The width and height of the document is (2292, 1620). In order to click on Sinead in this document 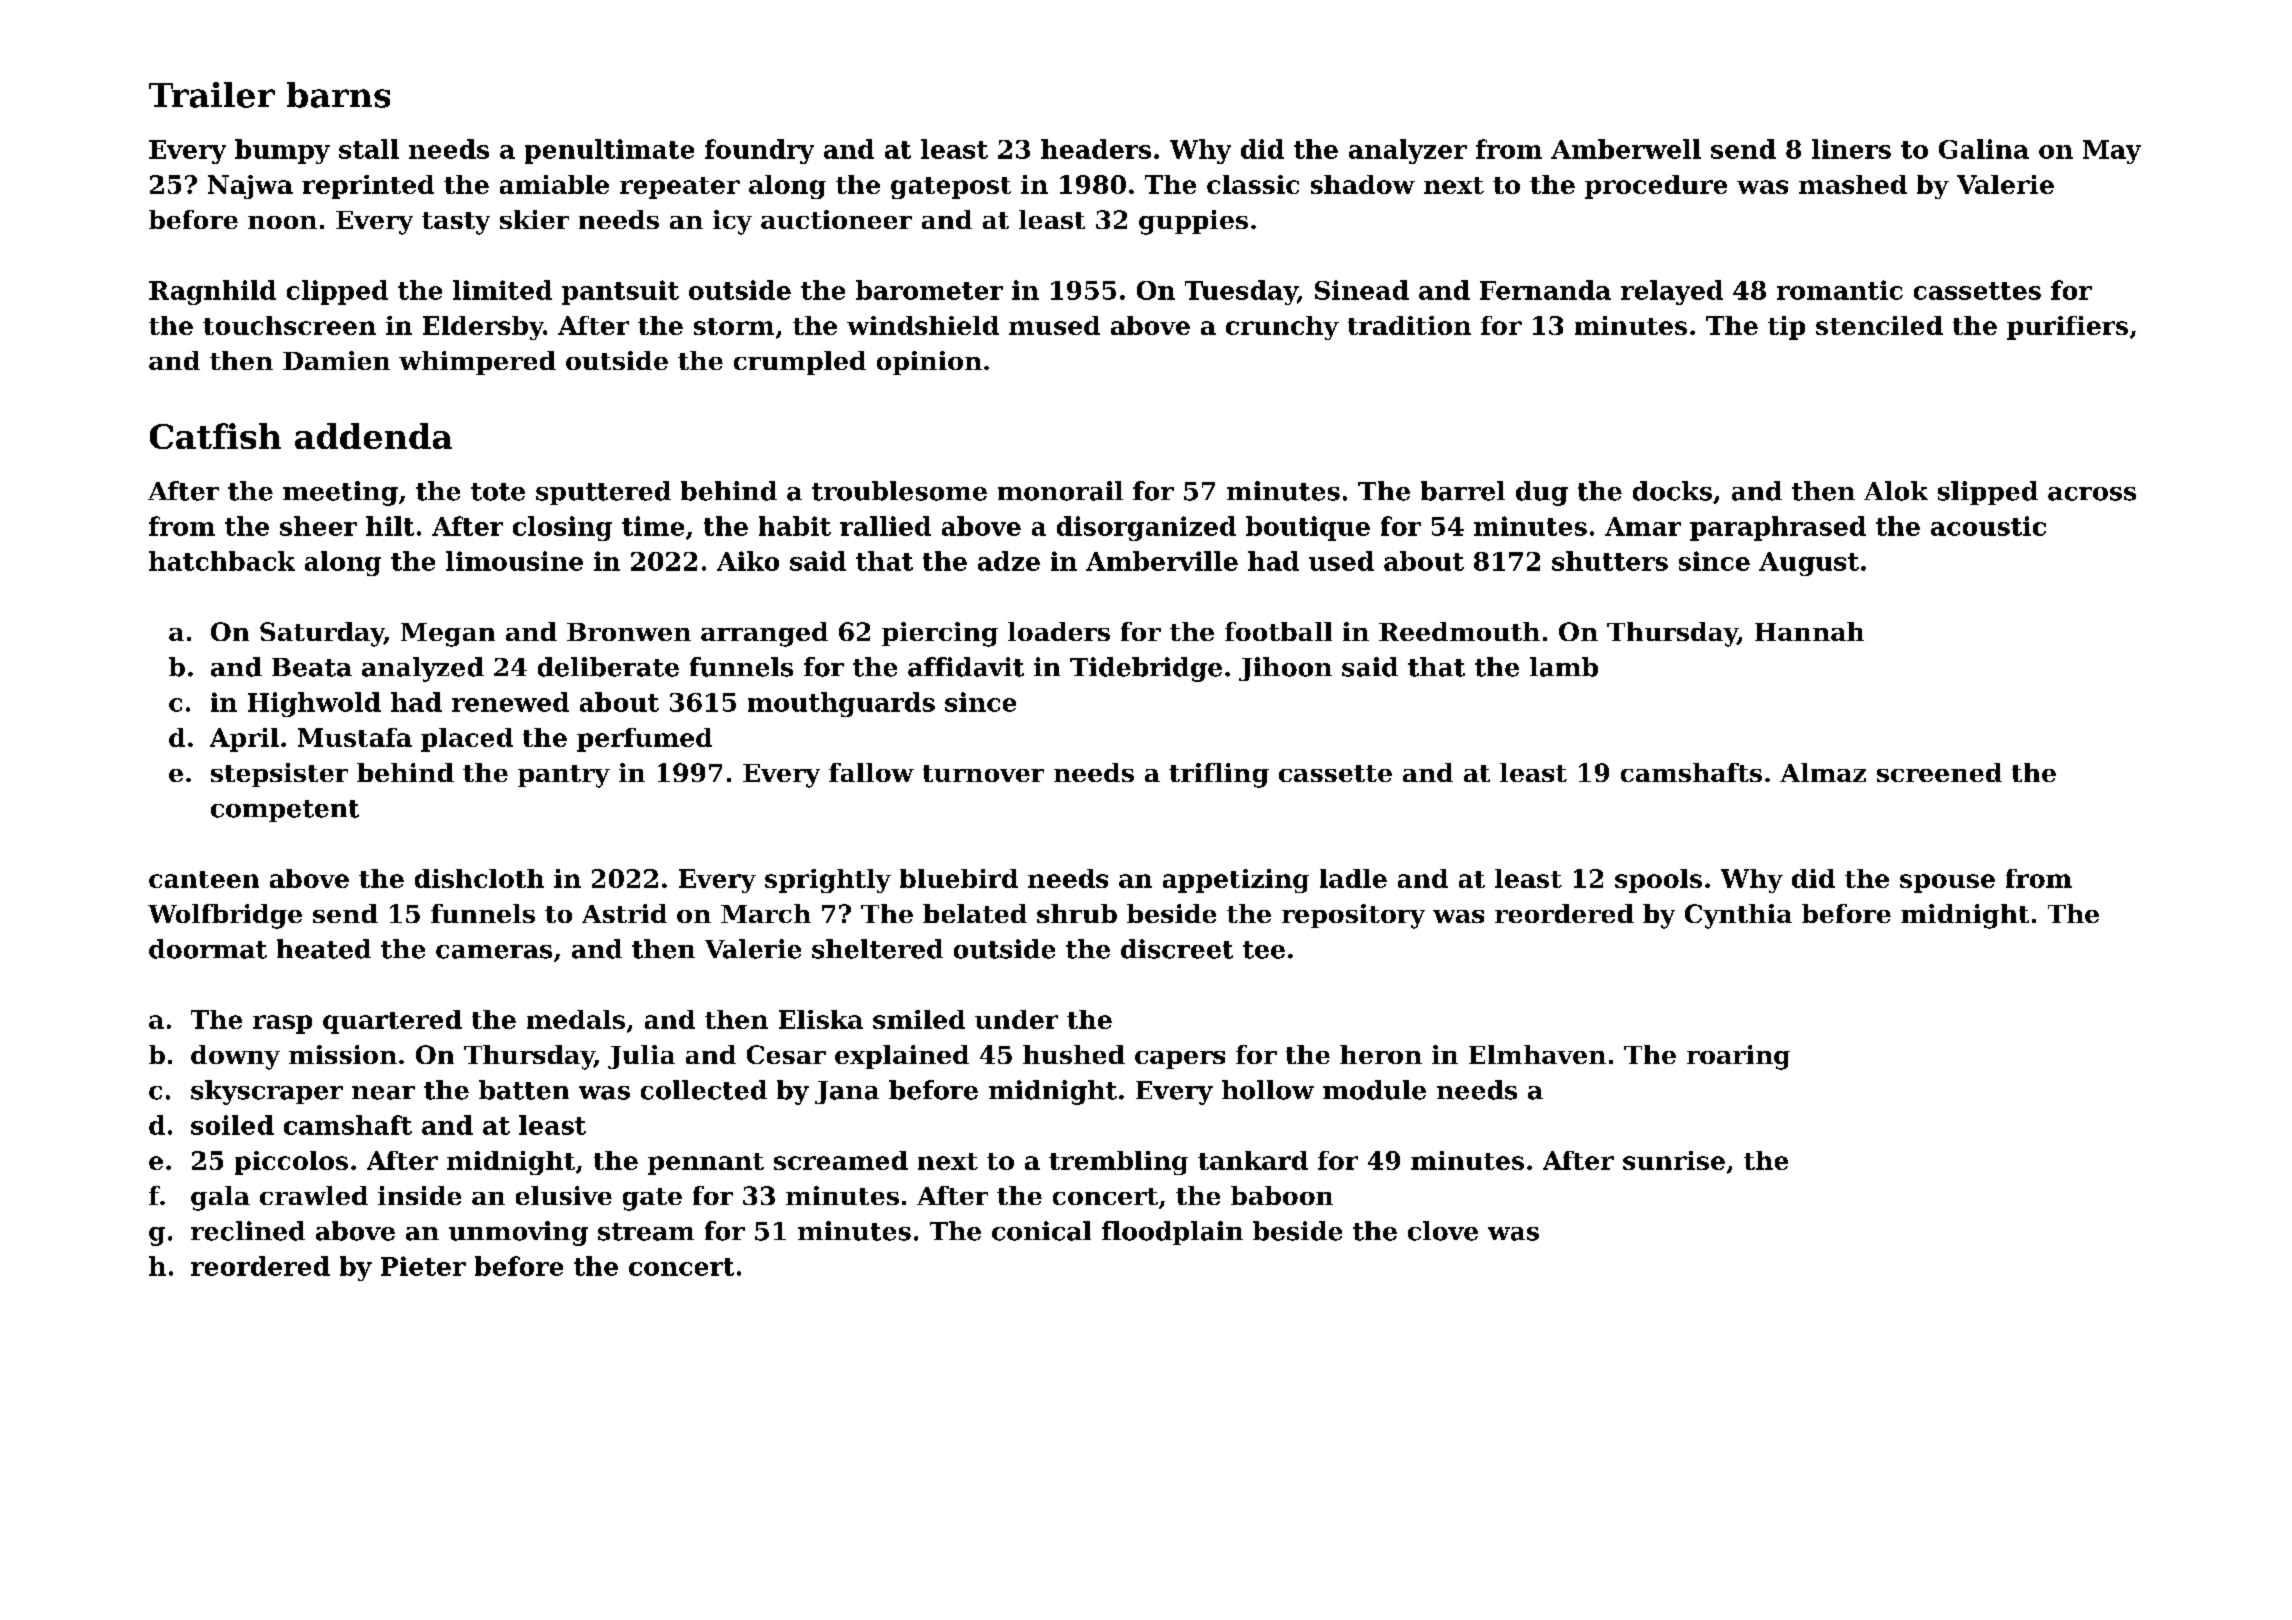, I will do `click(1362, 290)`.
